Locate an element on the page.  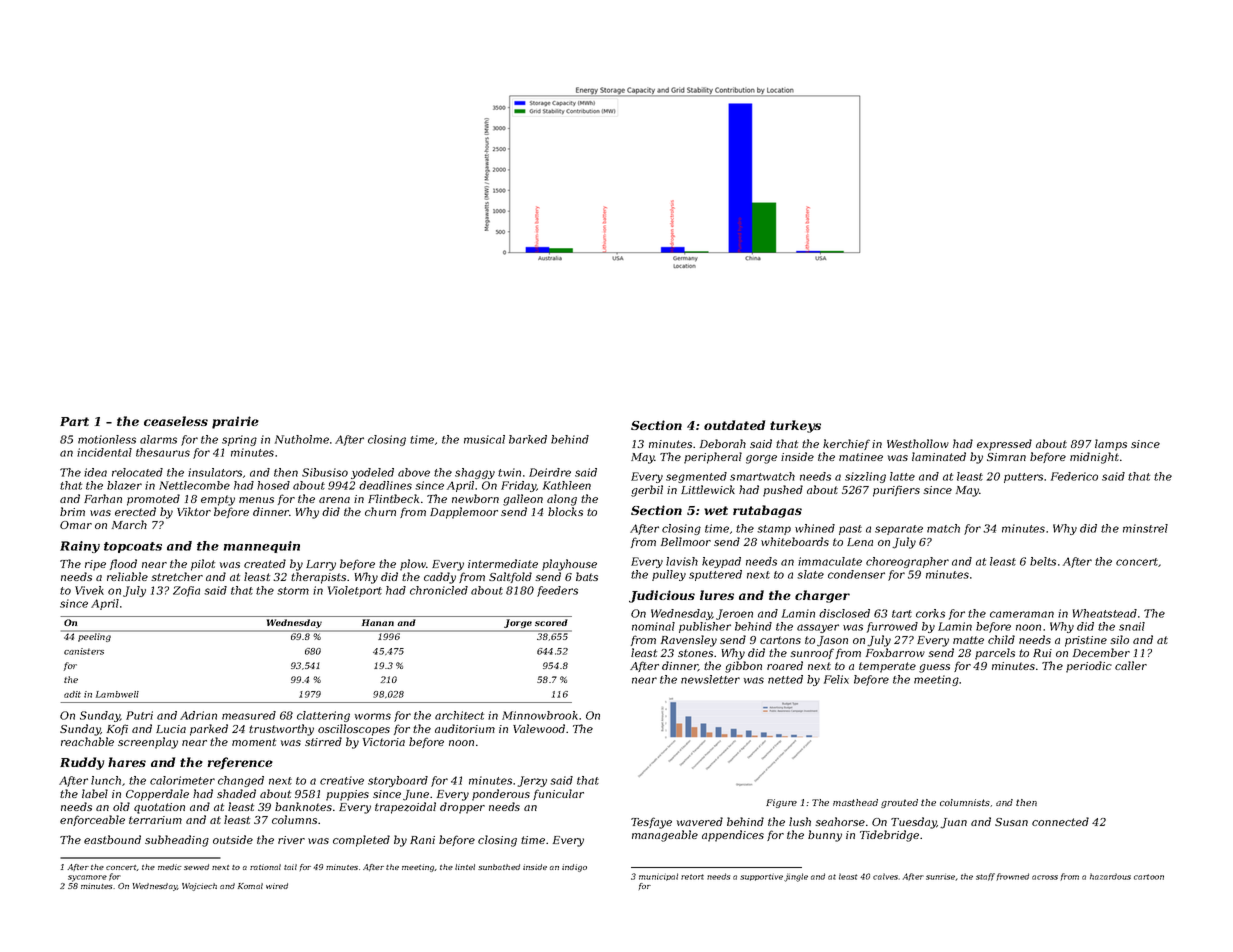
Valewood is located at coordinates (539, 728).
